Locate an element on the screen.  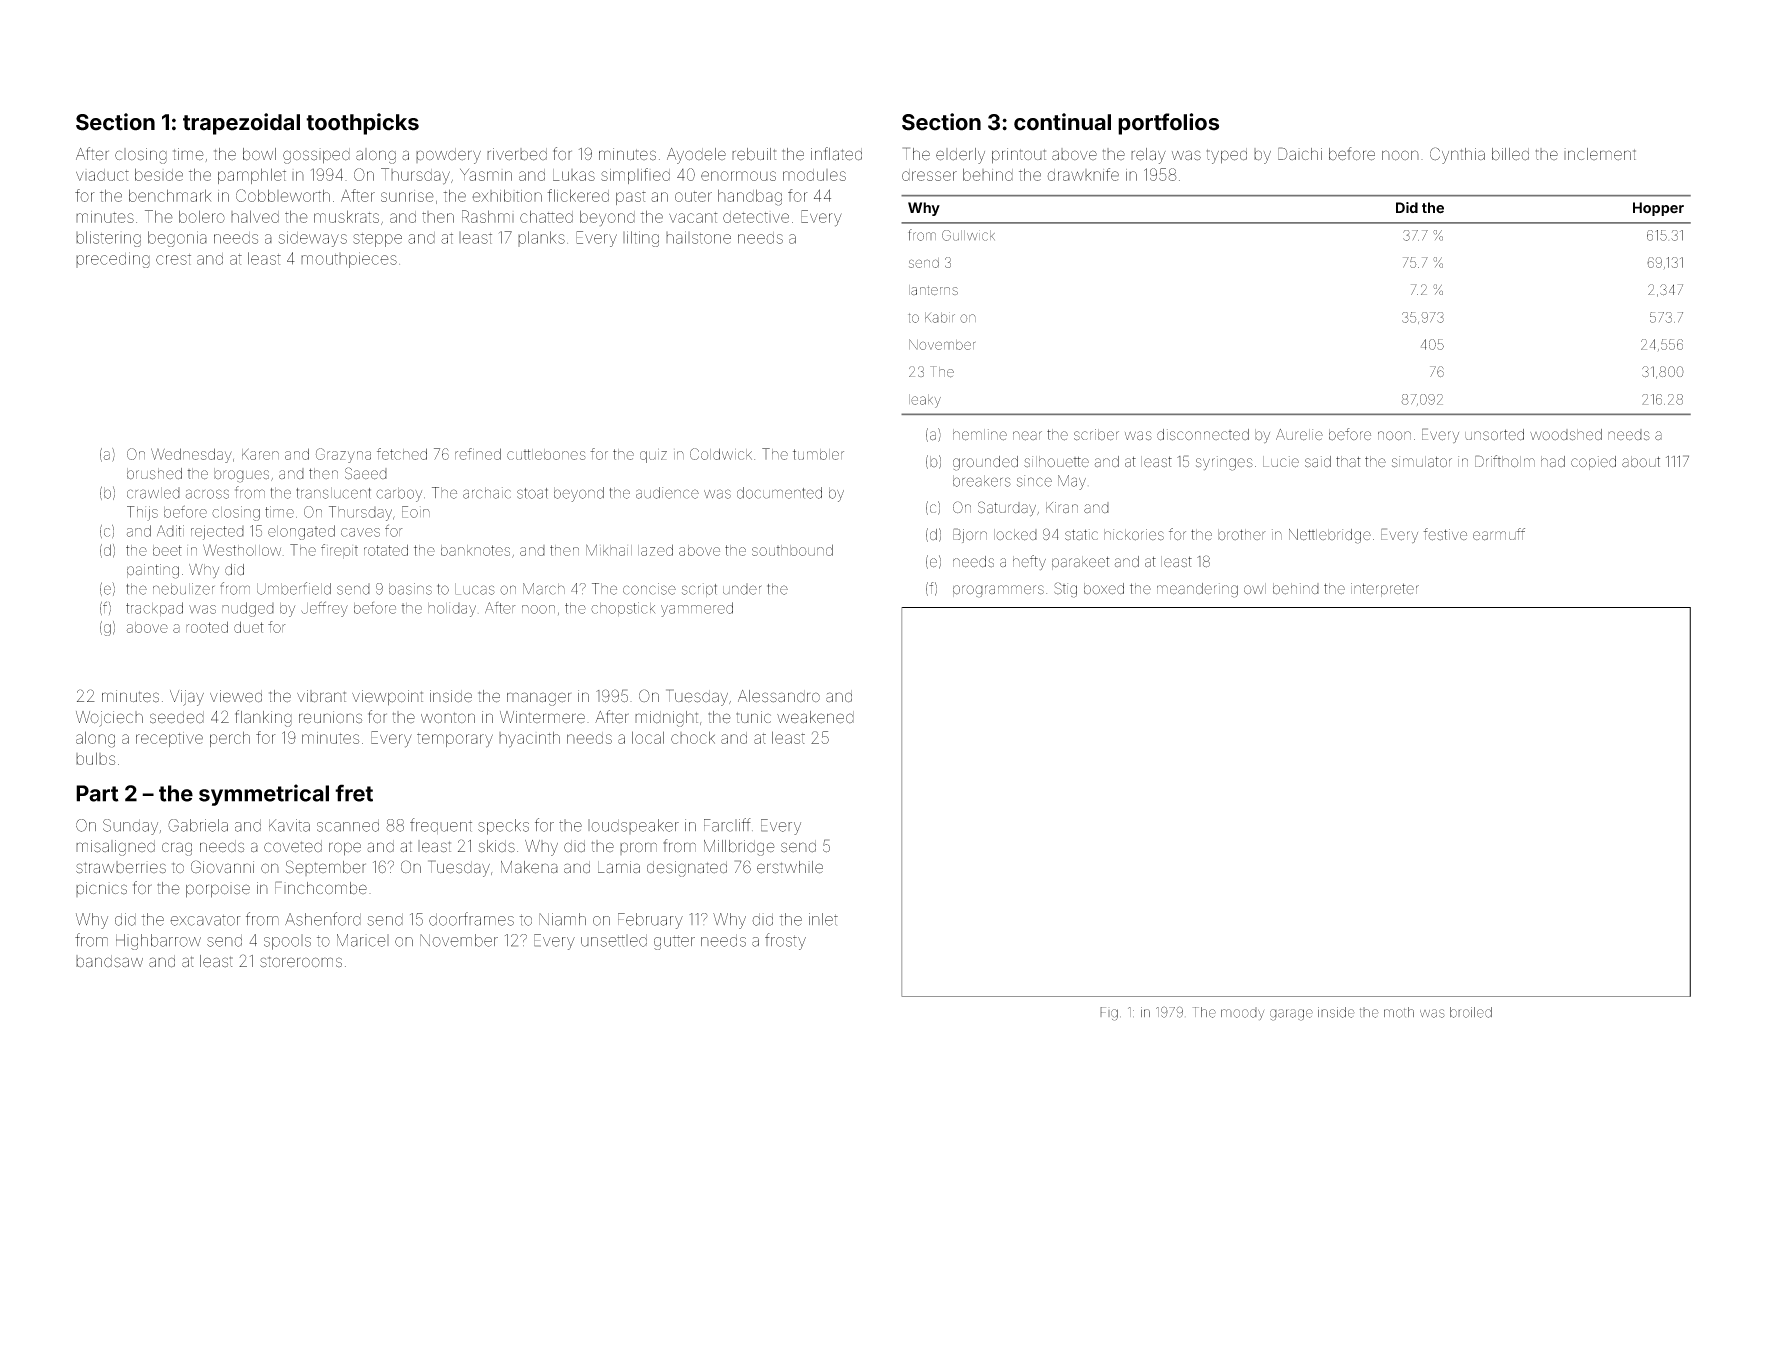
weakened is located at coordinates (815, 717).
